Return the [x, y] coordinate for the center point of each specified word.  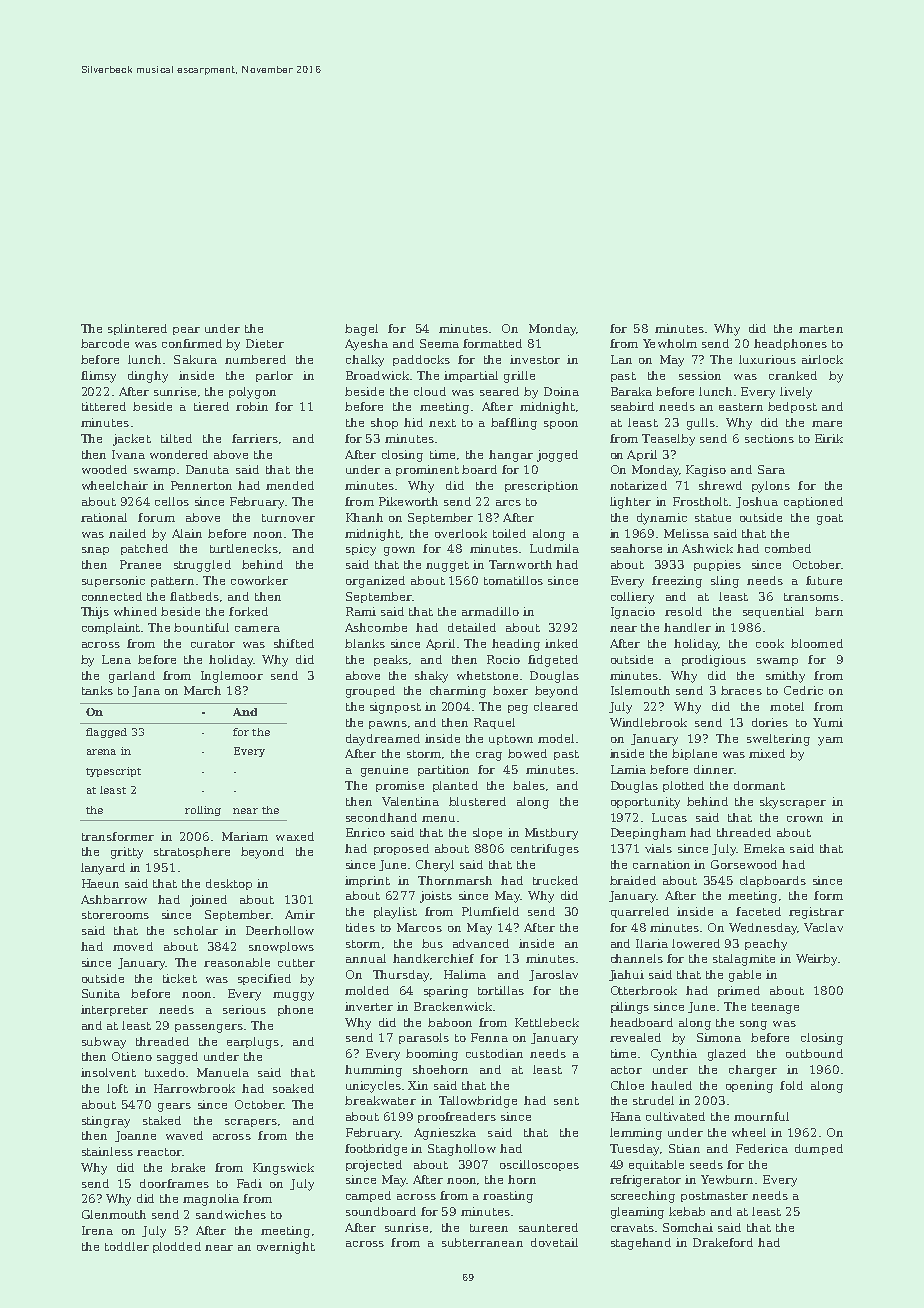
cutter [296, 963]
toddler [127, 1246]
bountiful [201, 627]
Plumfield [490, 911]
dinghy [148, 377]
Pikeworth [408, 501]
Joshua [757, 502]
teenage [775, 1008]
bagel [361, 330]
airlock [822, 359]
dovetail [554, 1242]
